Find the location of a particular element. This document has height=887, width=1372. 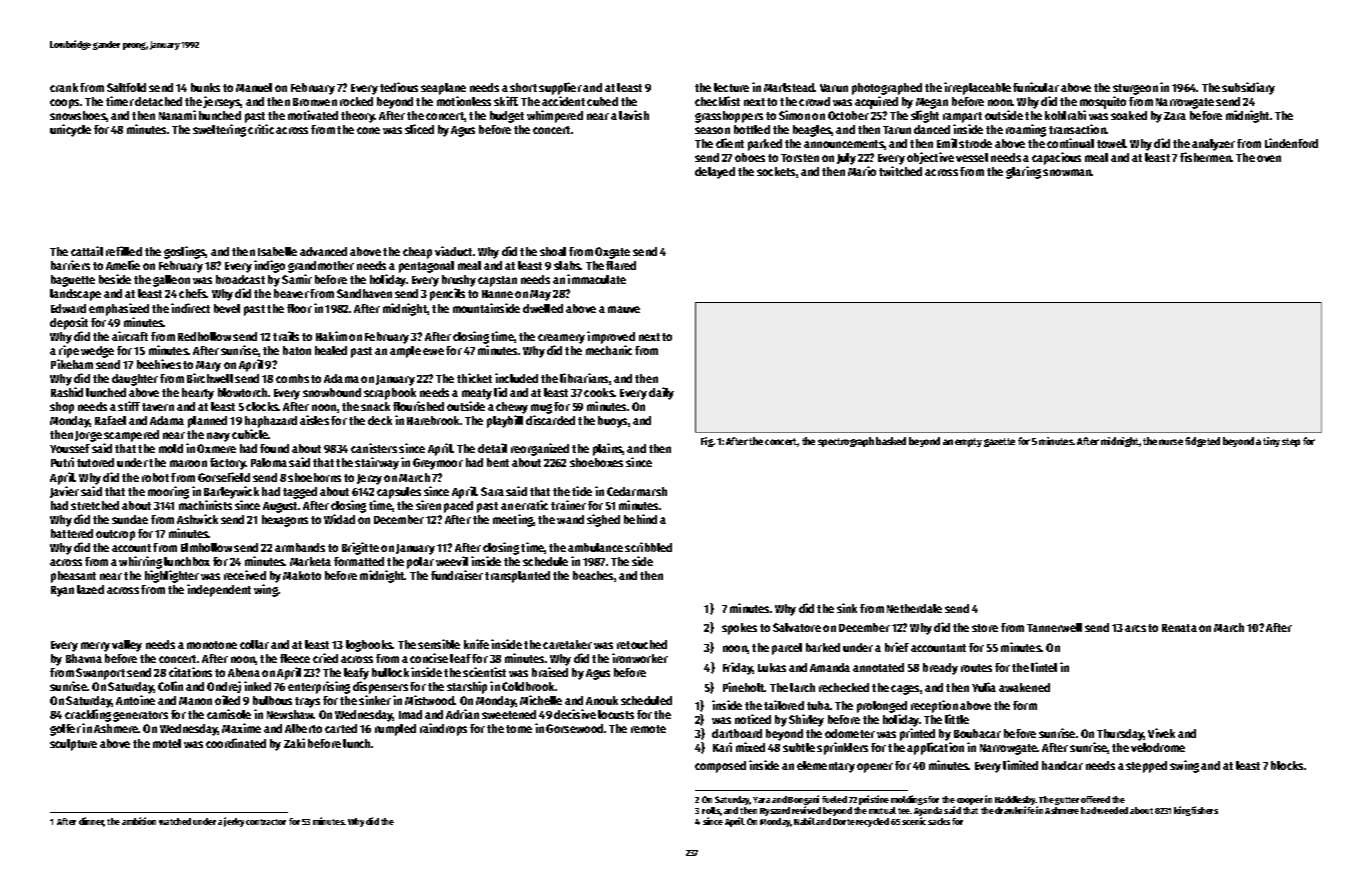

mechanic is located at coordinates (609, 350).
